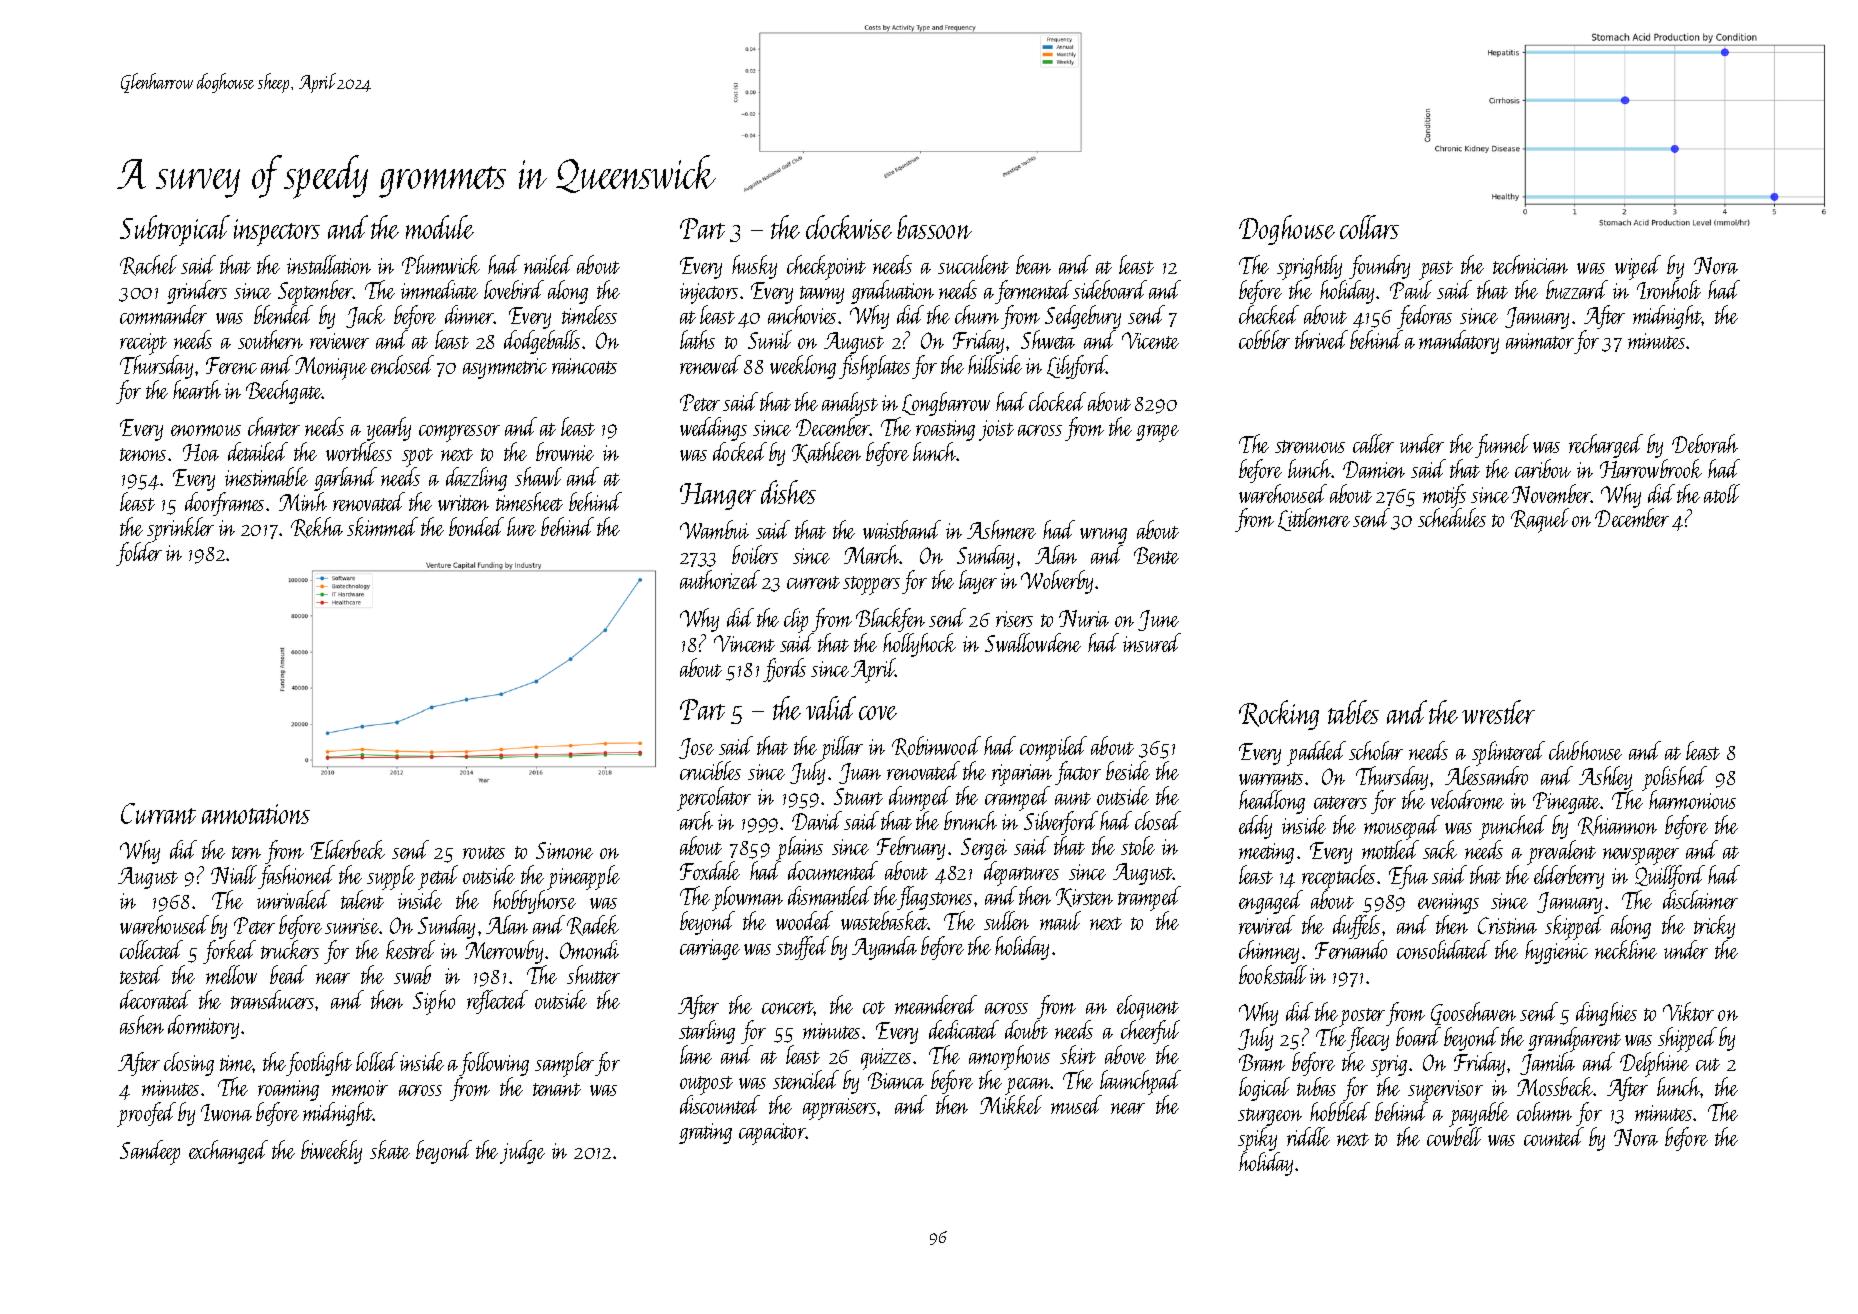 This screenshot has width=1858, height=1314. I want to click on Deborah, so click(1705, 443).
